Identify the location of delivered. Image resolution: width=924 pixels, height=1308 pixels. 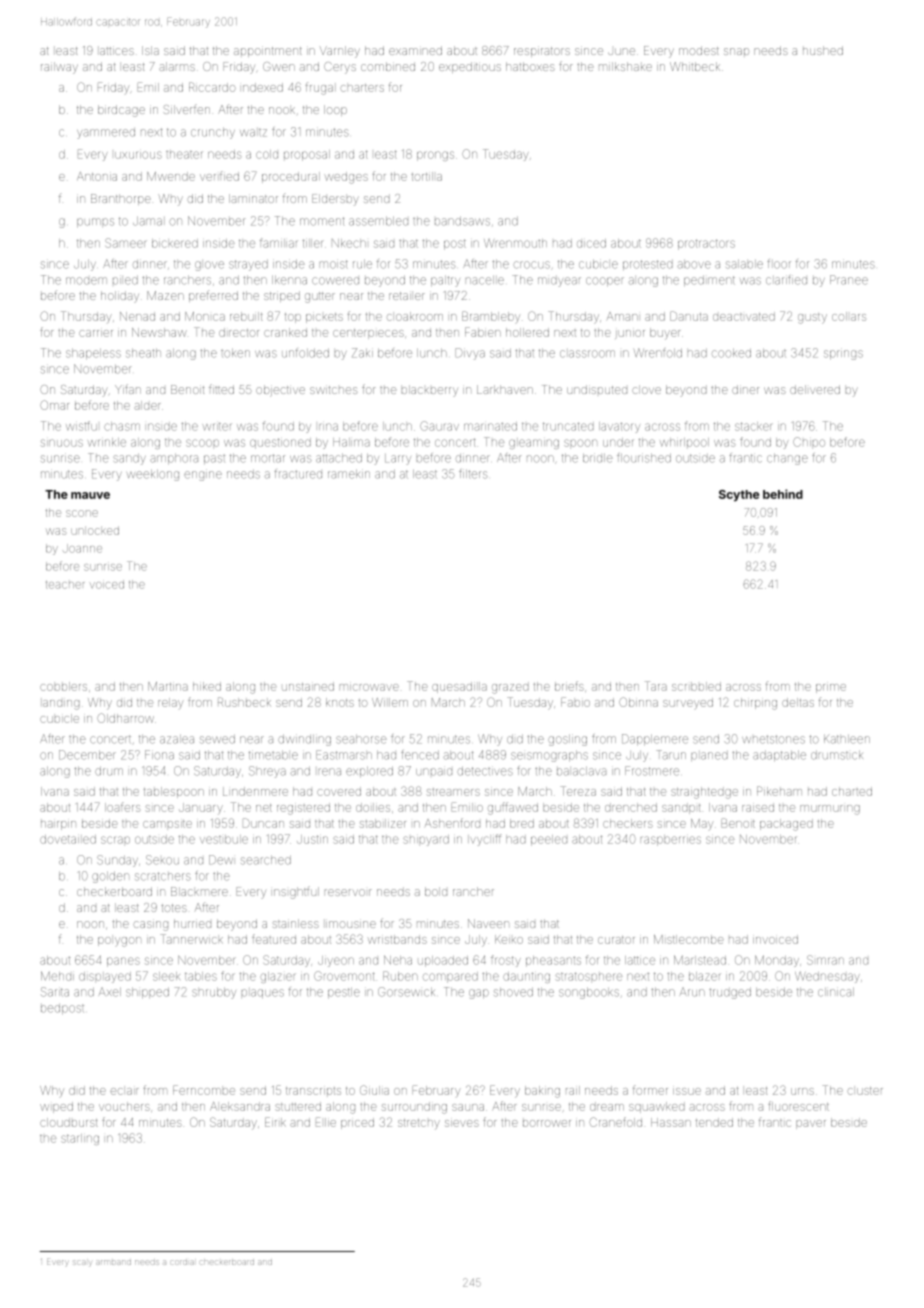
(815, 389).
